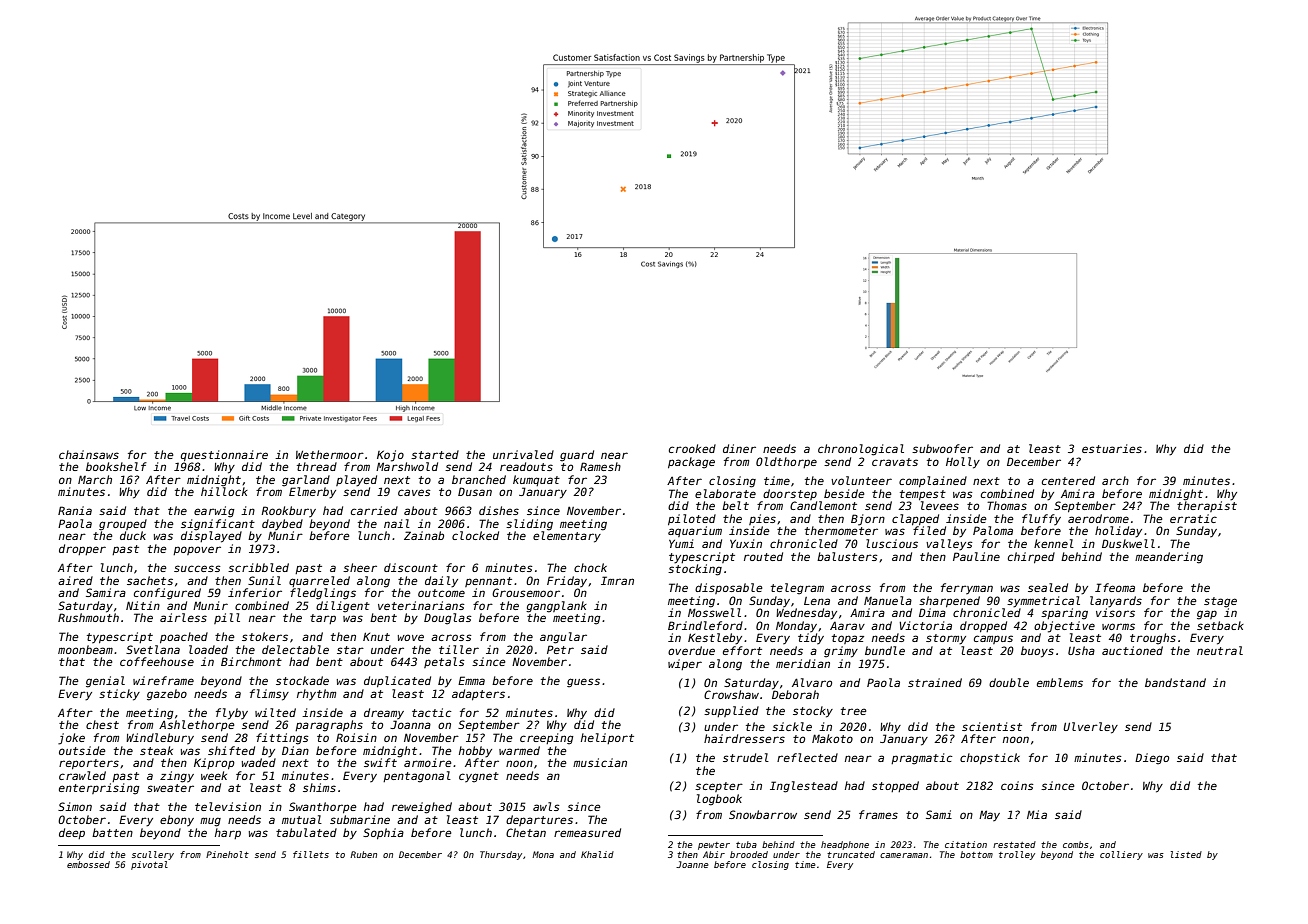 Image resolution: width=1308 pixels, height=924 pixels. I want to click on sliding, so click(529, 525).
